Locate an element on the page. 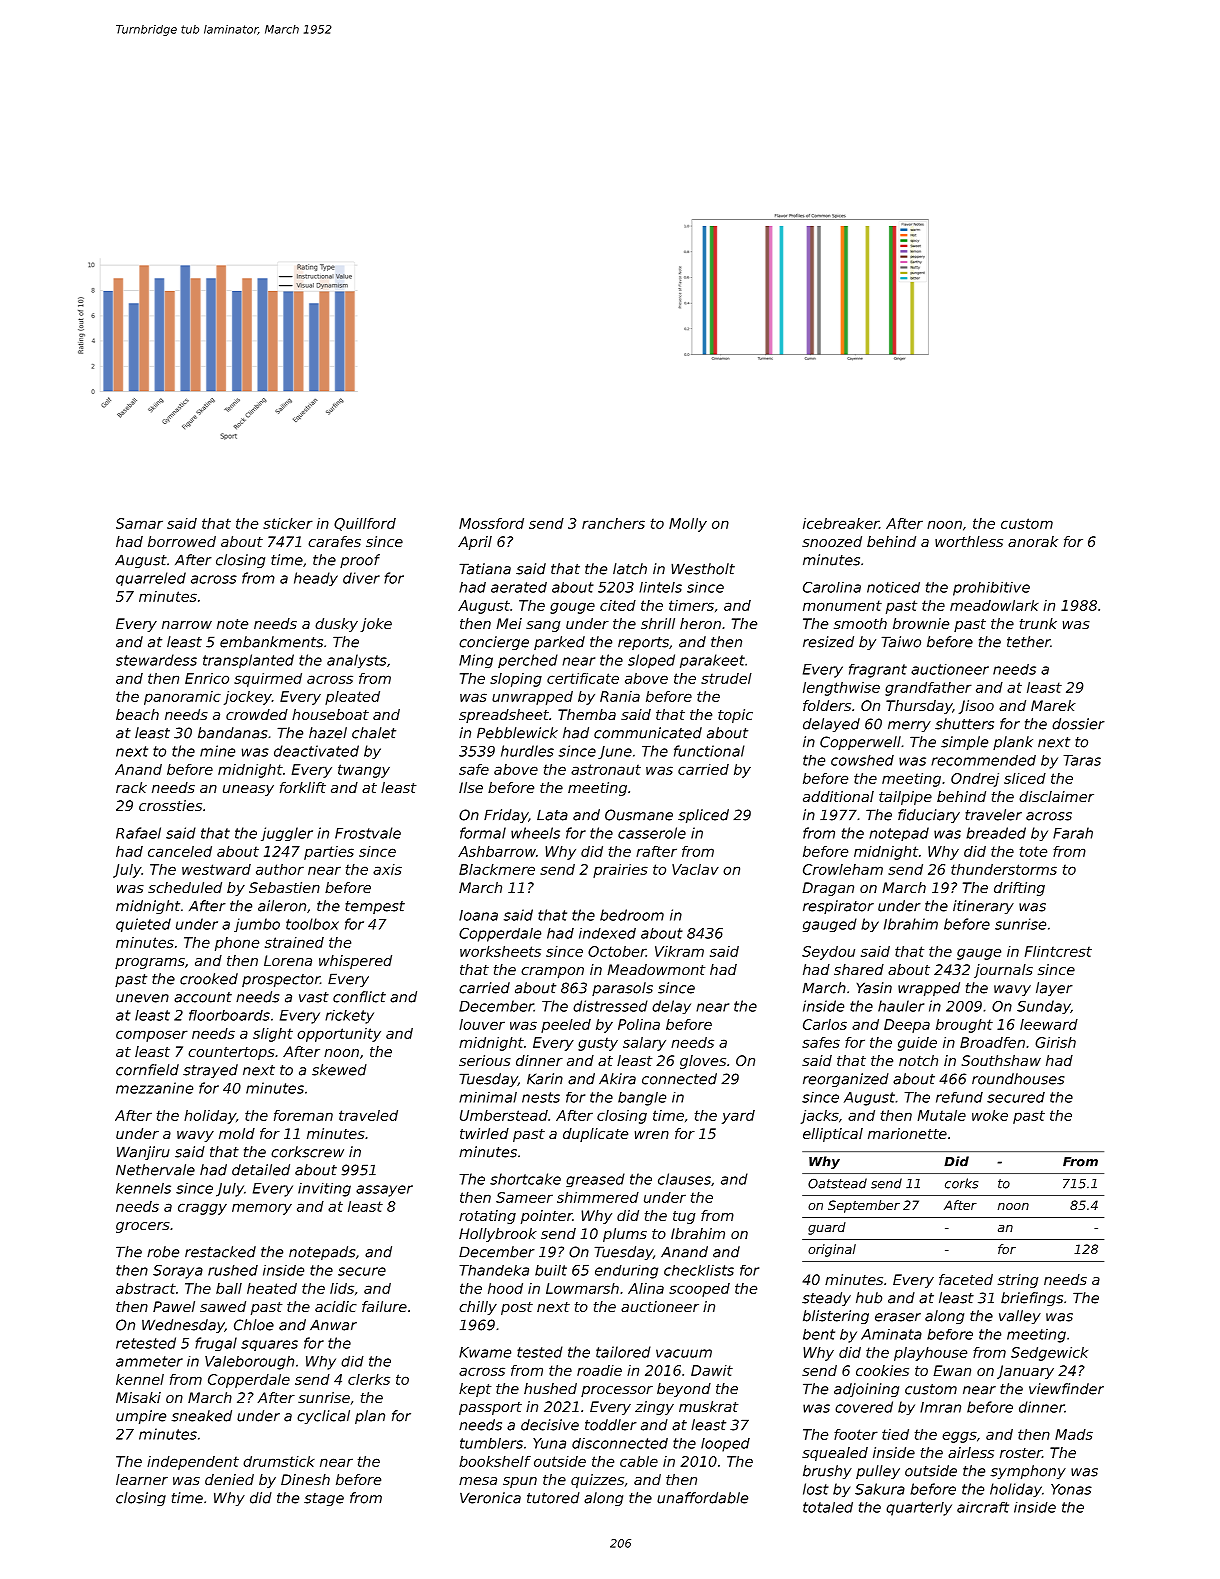 Image resolution: width=1220 pixels, height=1579 pixels. duplicate is located at coordinates (595, 1135).
